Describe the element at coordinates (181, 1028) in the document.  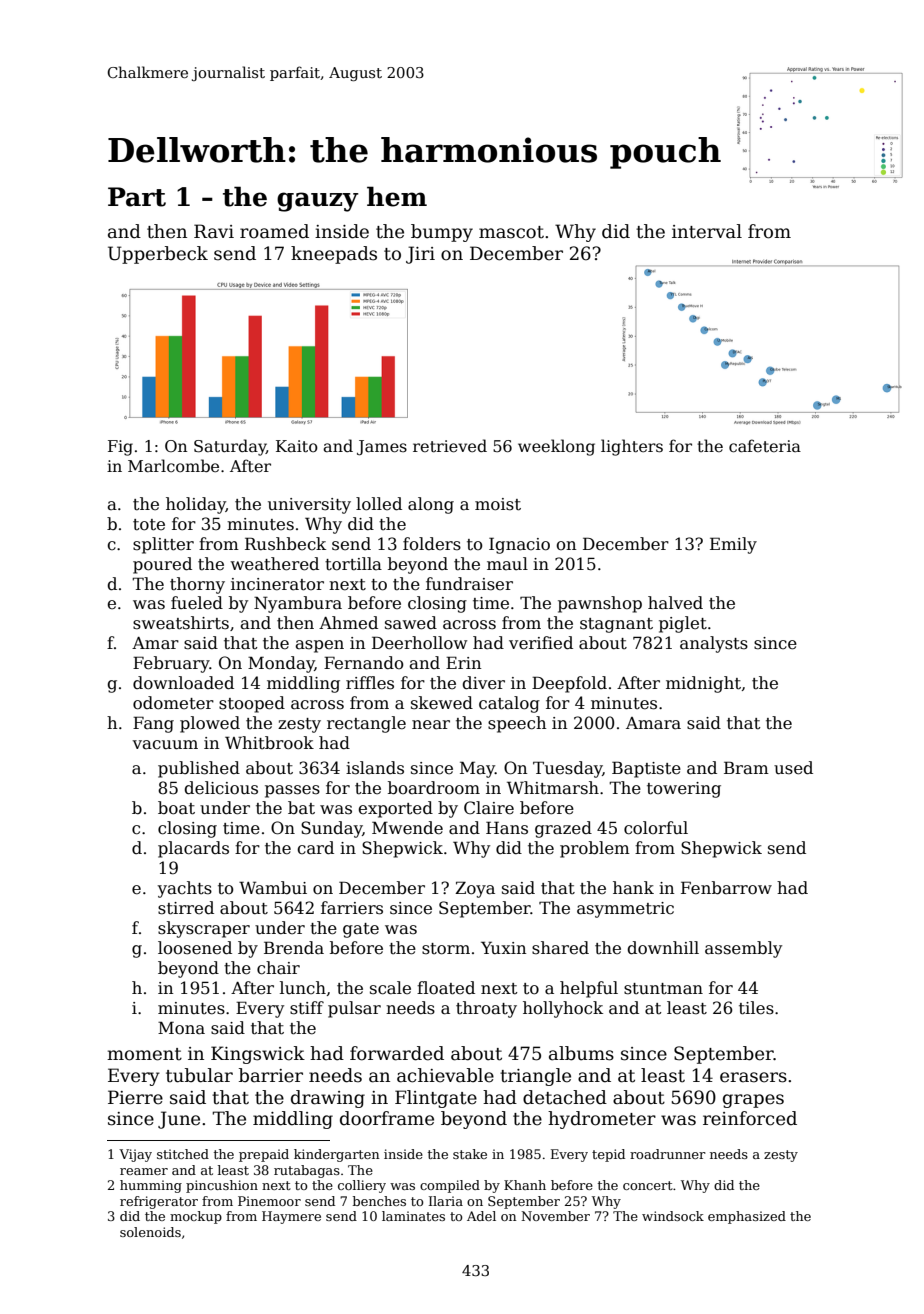
I see `Mona` at that location.
